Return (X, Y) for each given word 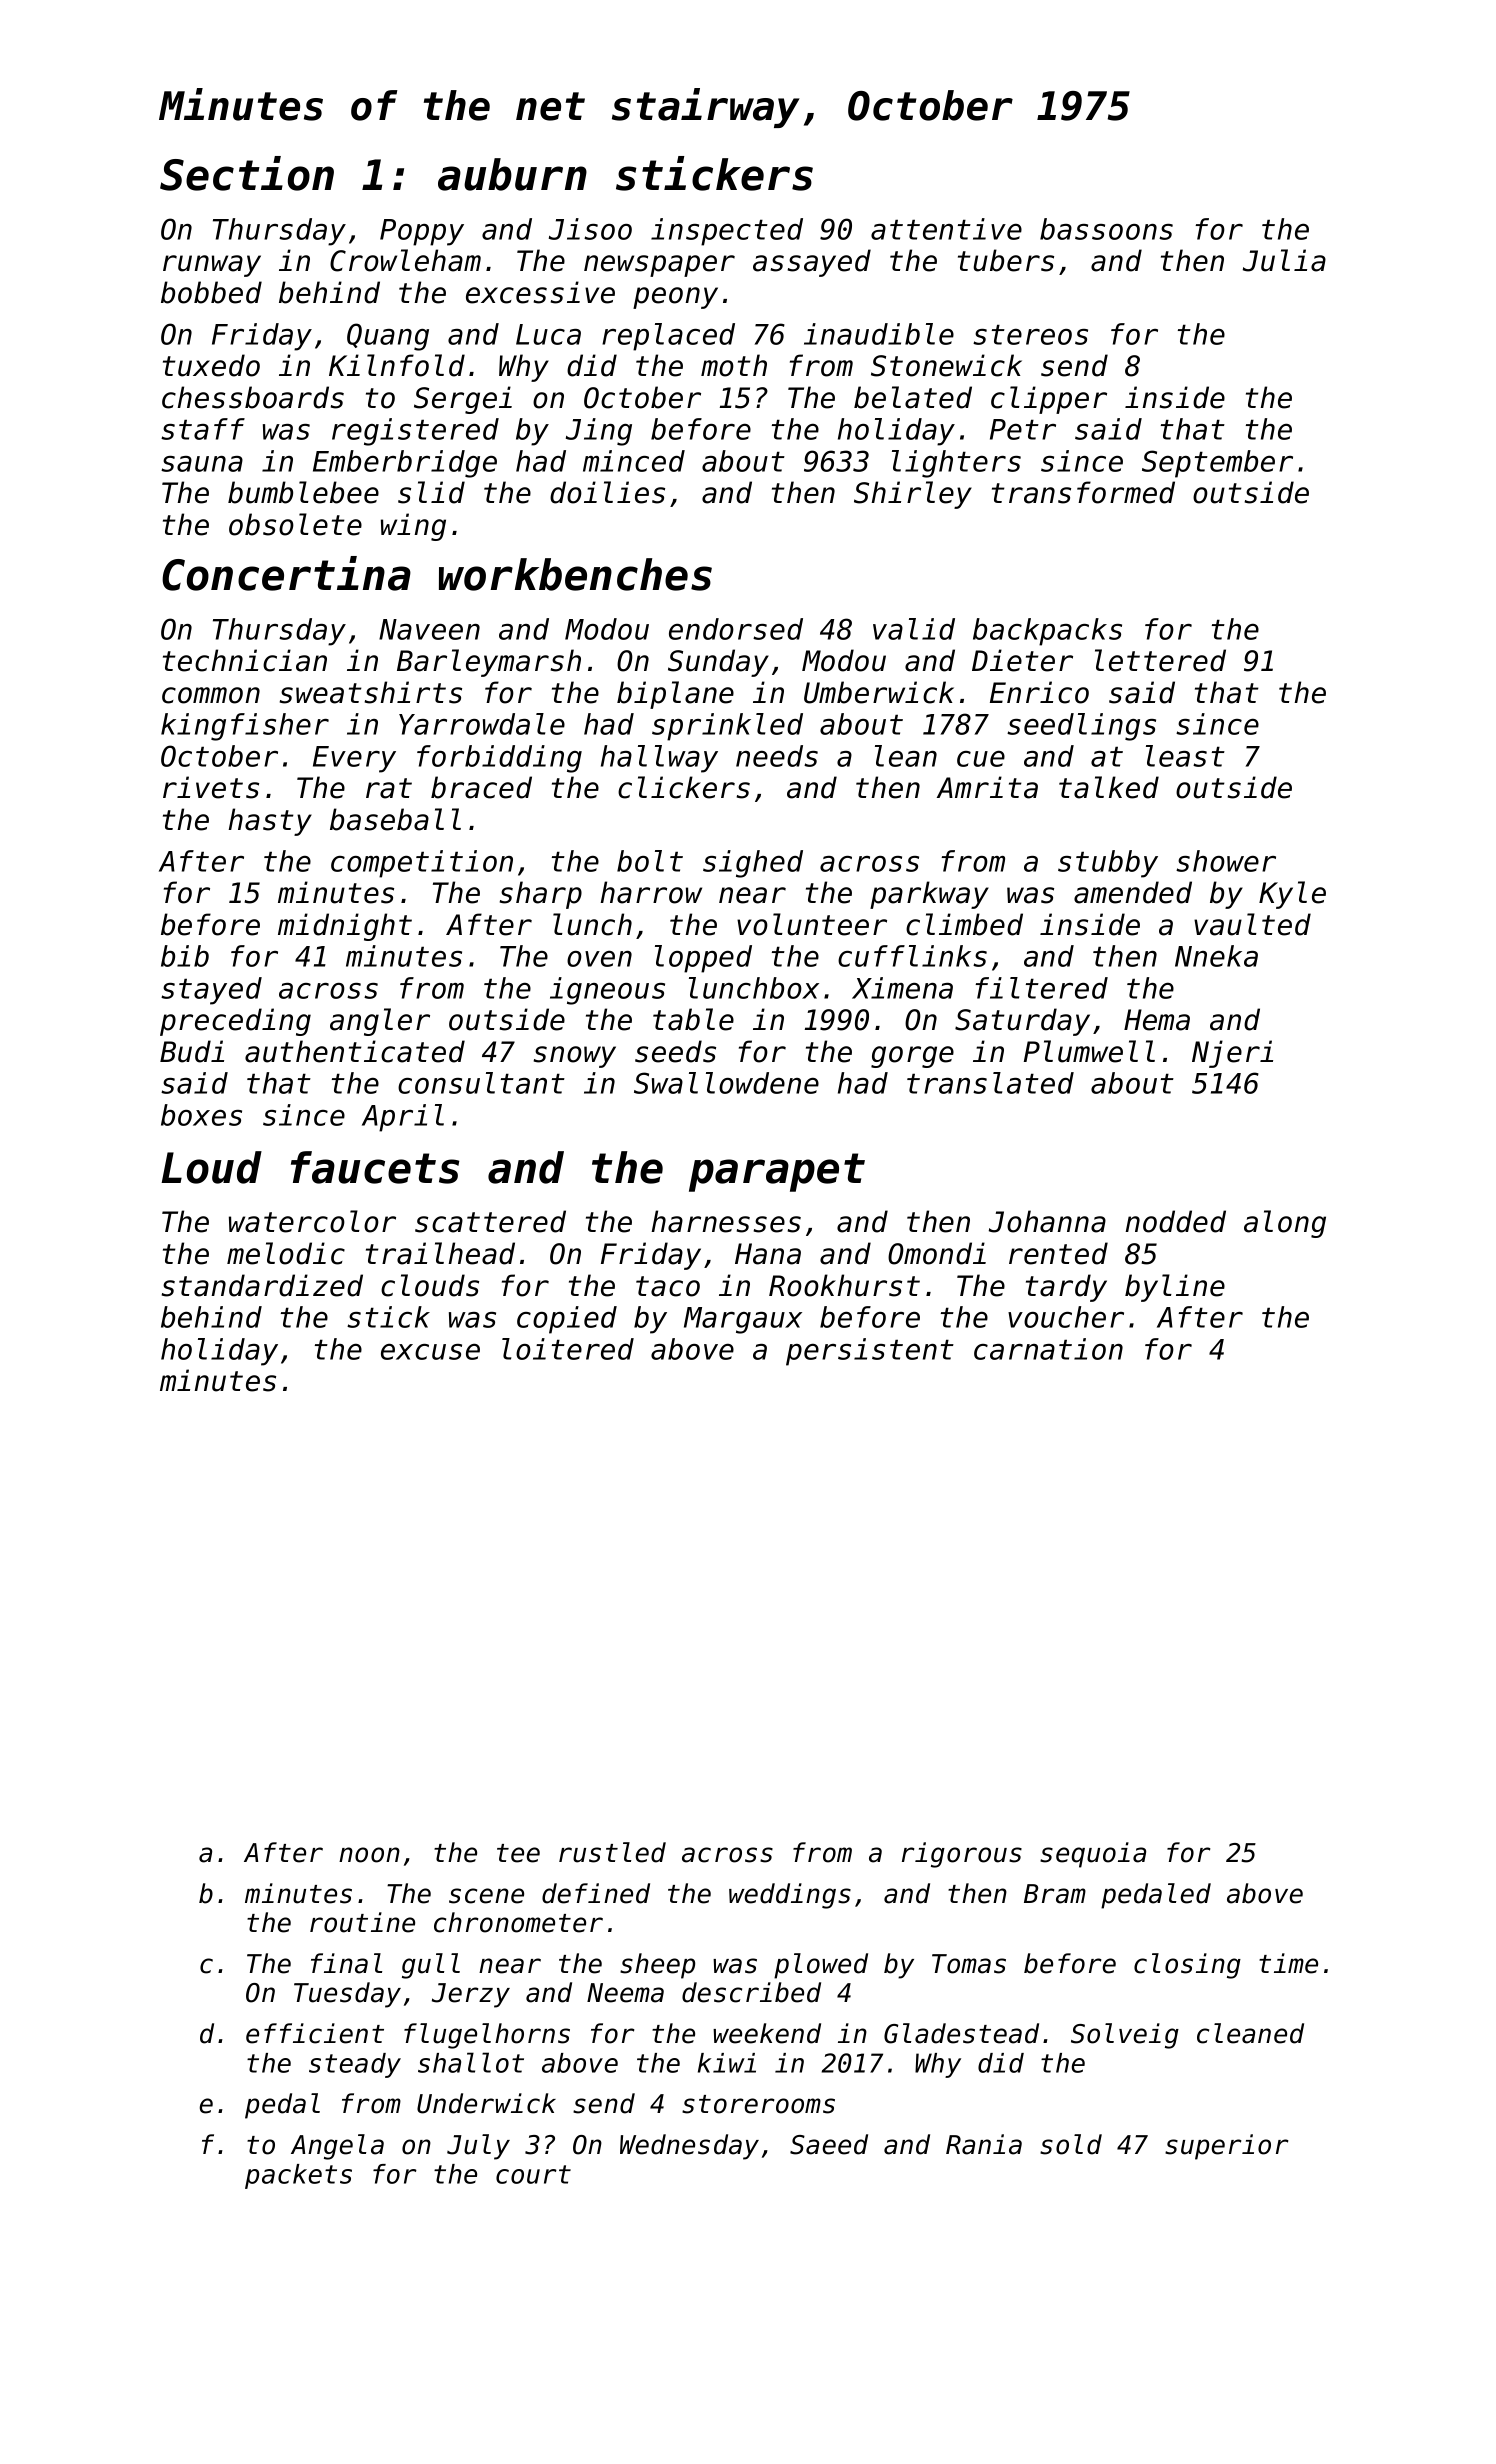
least (1185, 756)
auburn (512, 174)
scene (486, 1896)
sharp (541, 895)
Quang (388, 337)
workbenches (575, 574)
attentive (946, 229)
